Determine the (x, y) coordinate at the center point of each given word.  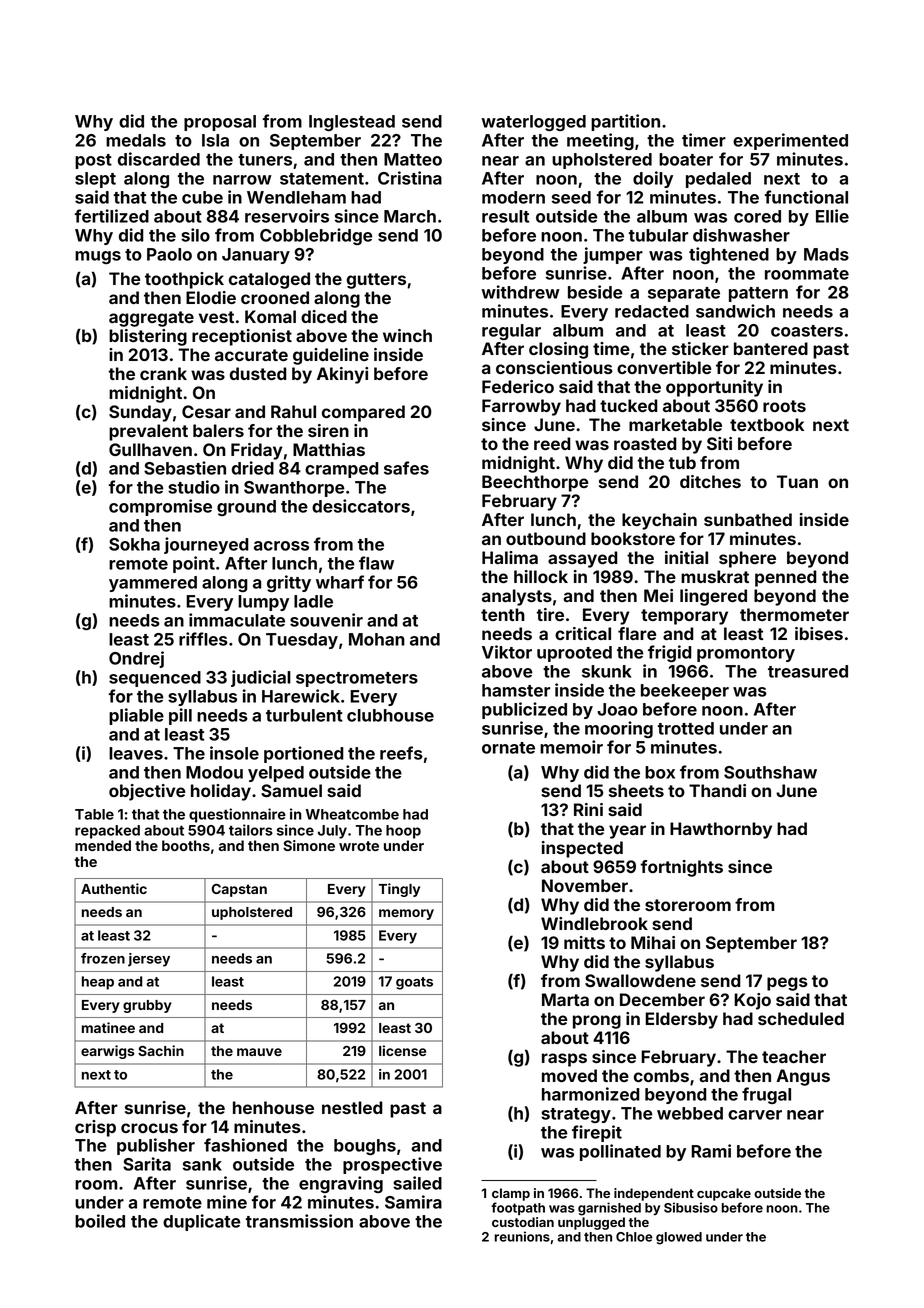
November (585, 885)
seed (571, 197)
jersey (149, 960)
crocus (149, 1128)
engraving (341, 1184)
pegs (787, 984)
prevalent (148, 432)
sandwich (735, 311)
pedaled (718, 180)
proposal (220, 123)
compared (363, 413)
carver (755, 1115)
